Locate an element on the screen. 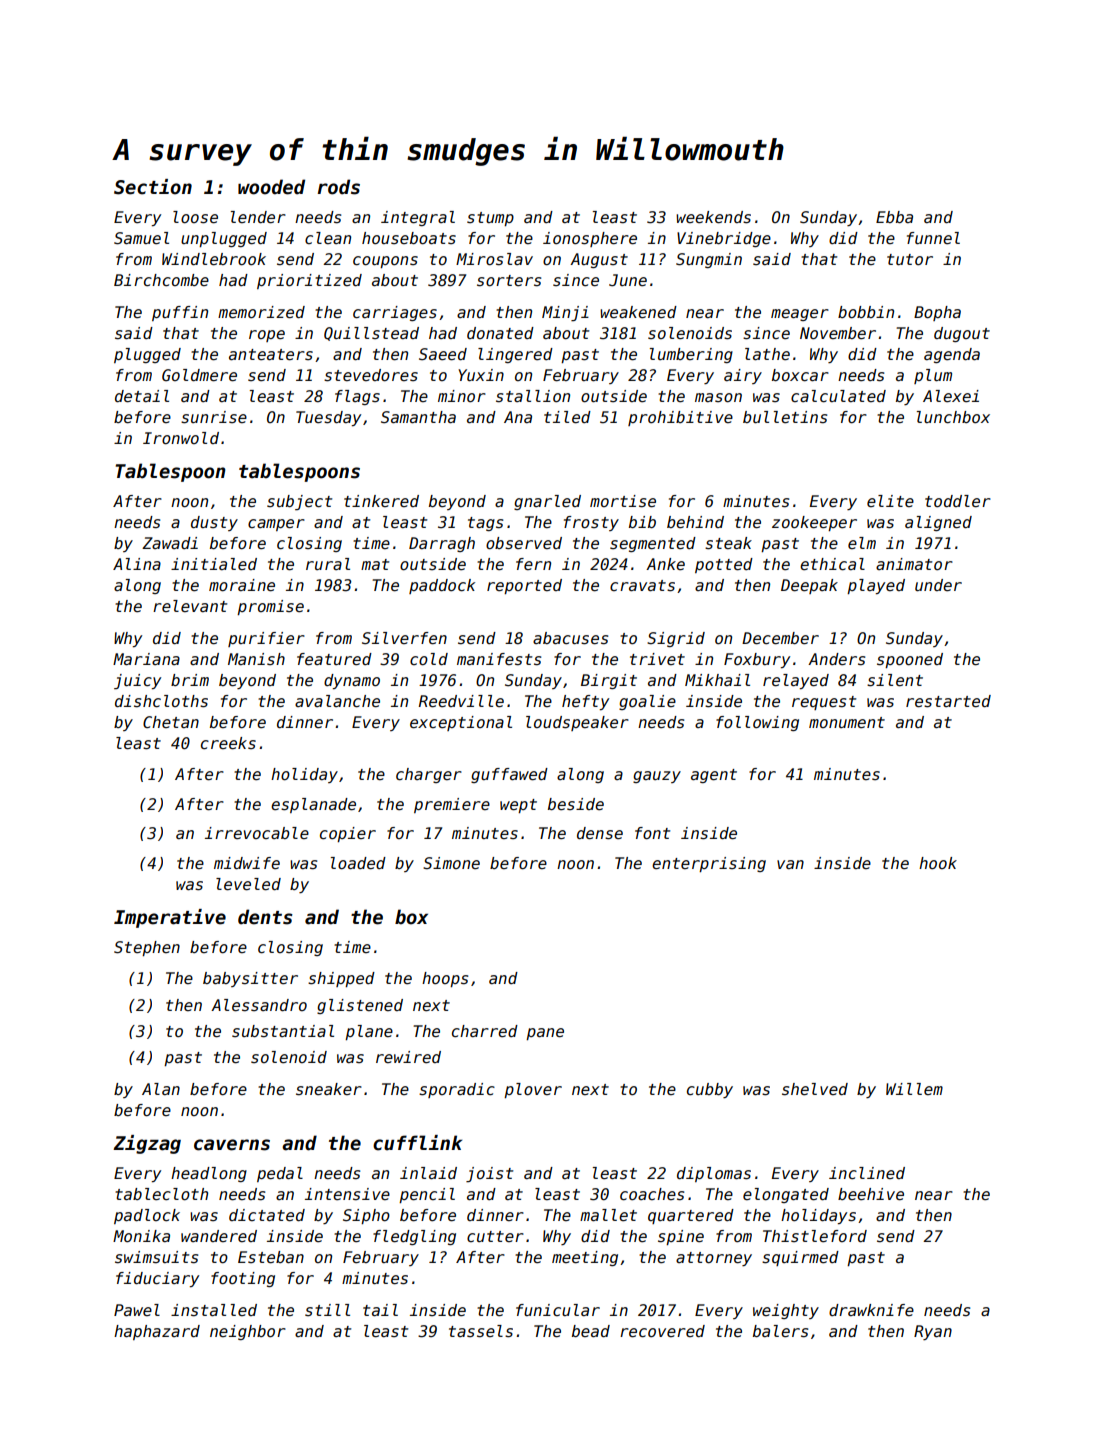  gnarled is located at coordinates (547, 502).
